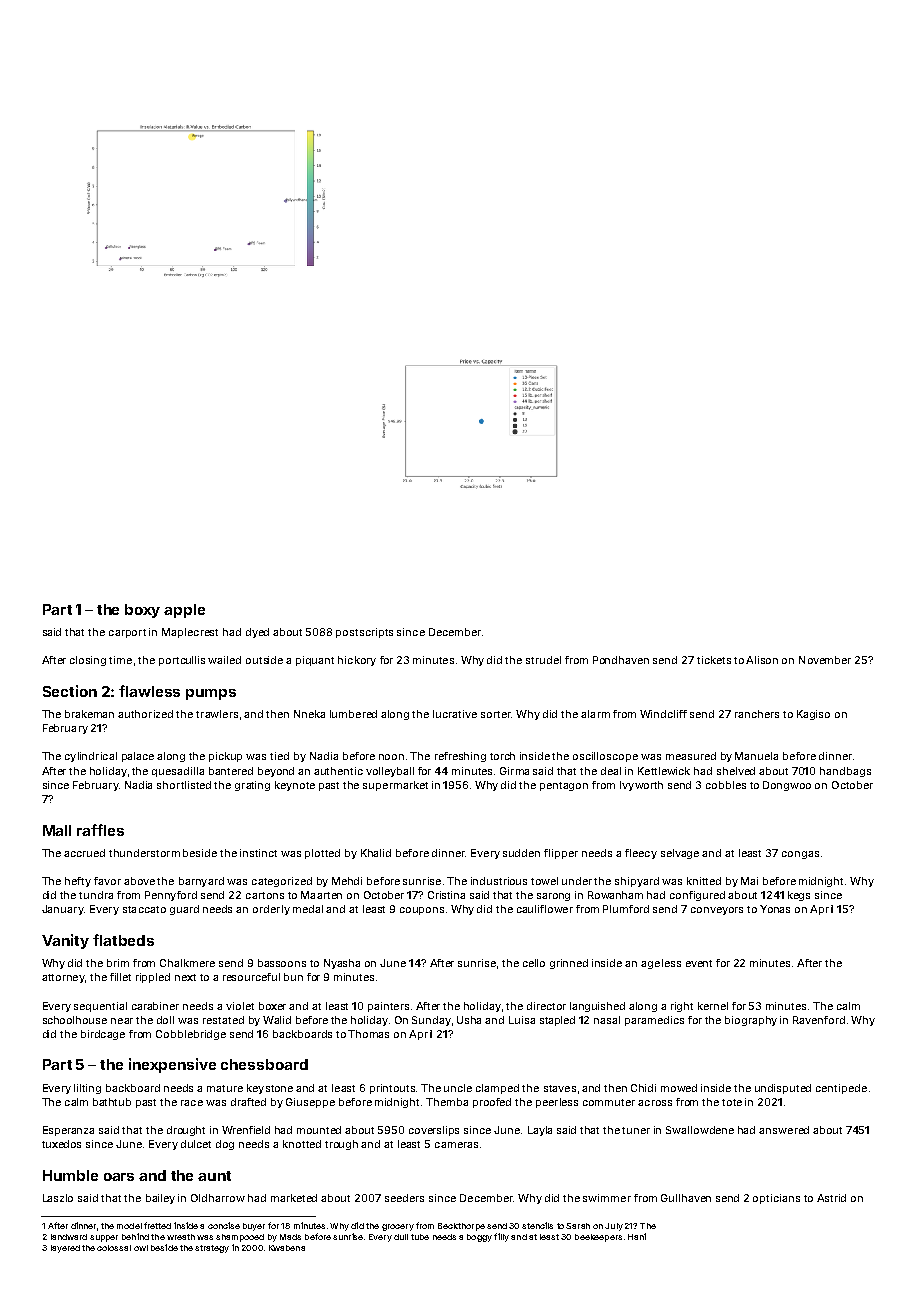 The image size is (924, 1308). Describe the element at coordinates (521, 853) in the page. I see `sudden` at that location.
